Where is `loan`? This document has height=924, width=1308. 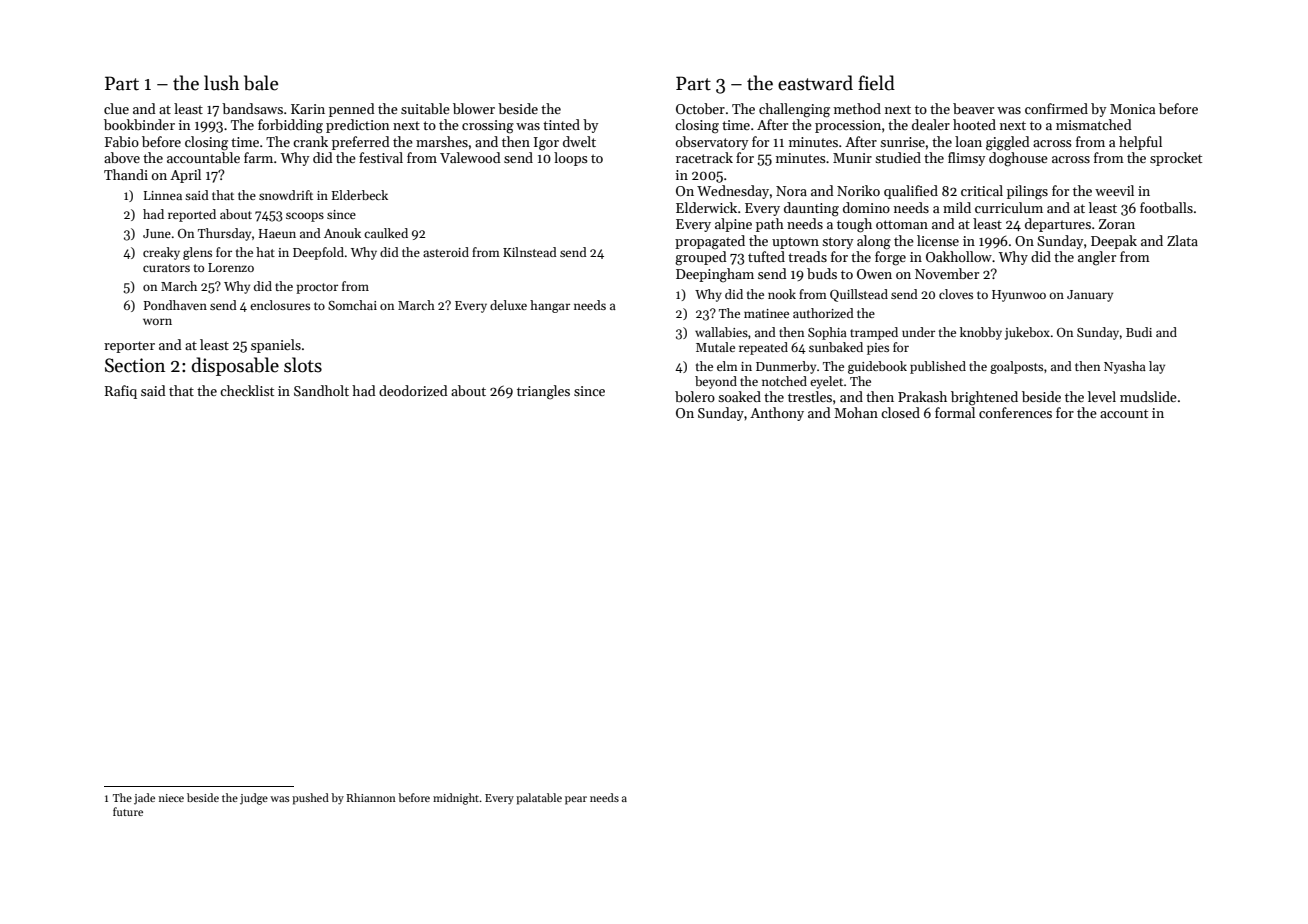 loan is located at coordinates (968, 141).
